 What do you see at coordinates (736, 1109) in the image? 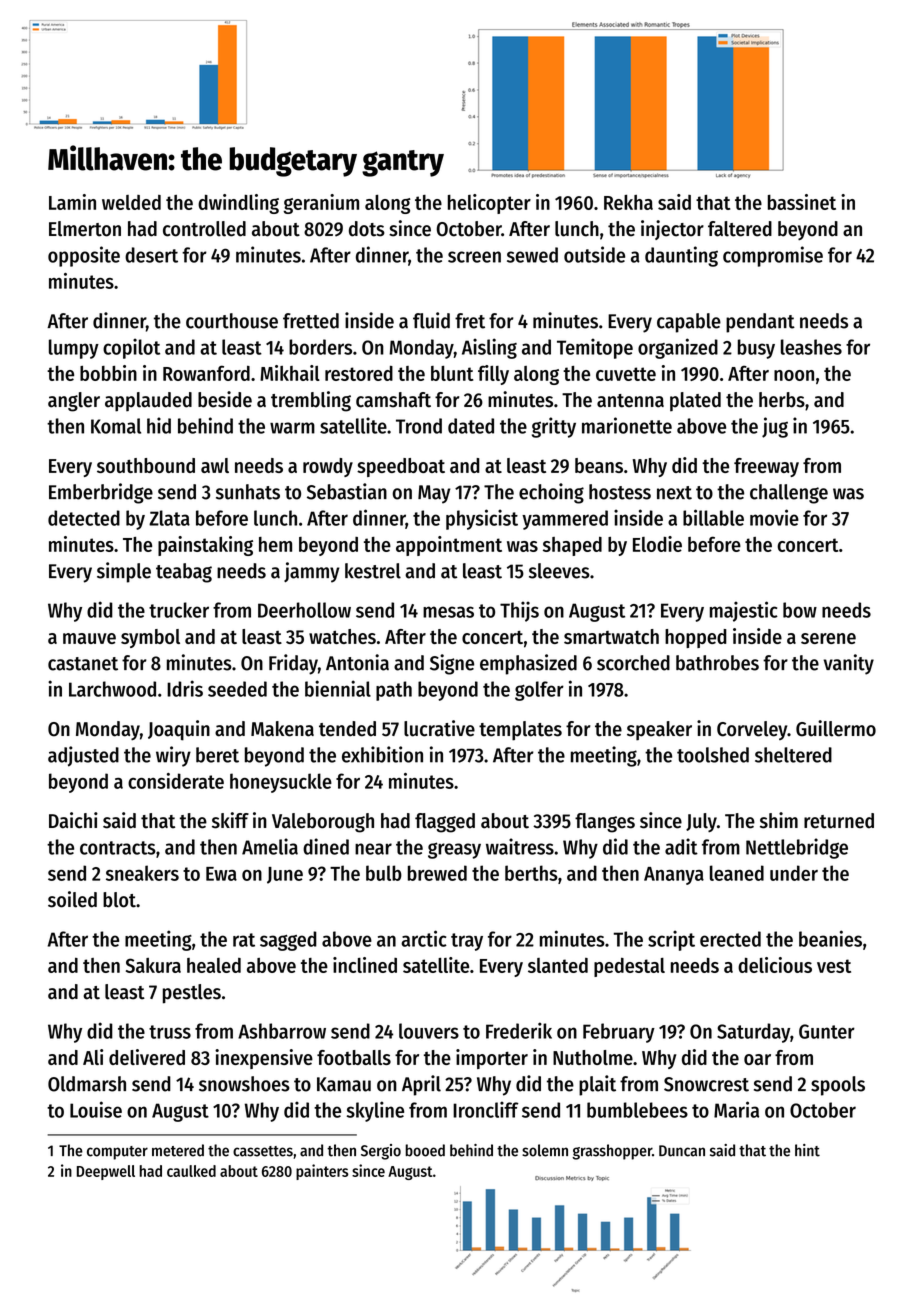
I see `Maria` at bounding box center [736, 1109].
